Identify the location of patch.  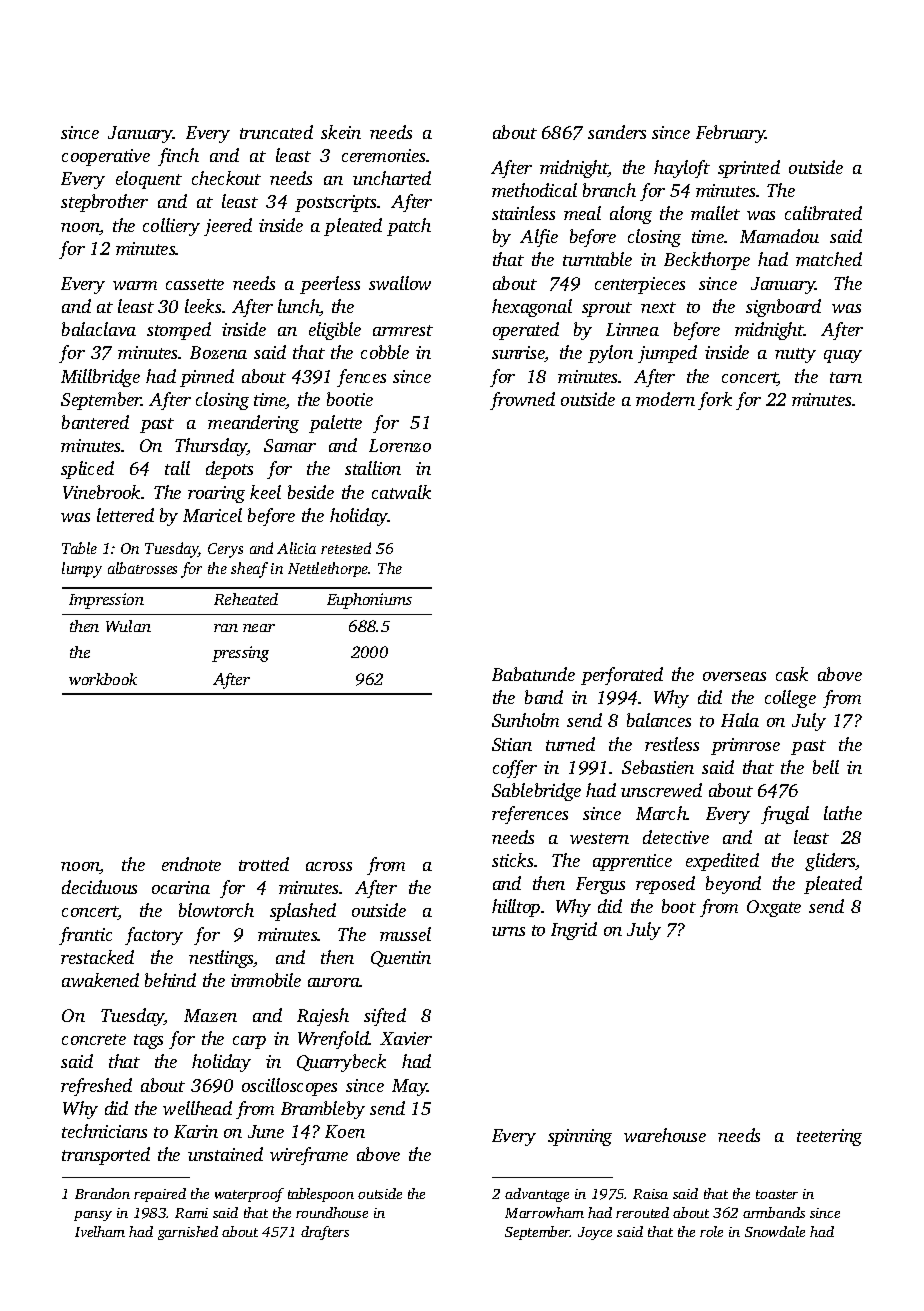
(409, 227).
